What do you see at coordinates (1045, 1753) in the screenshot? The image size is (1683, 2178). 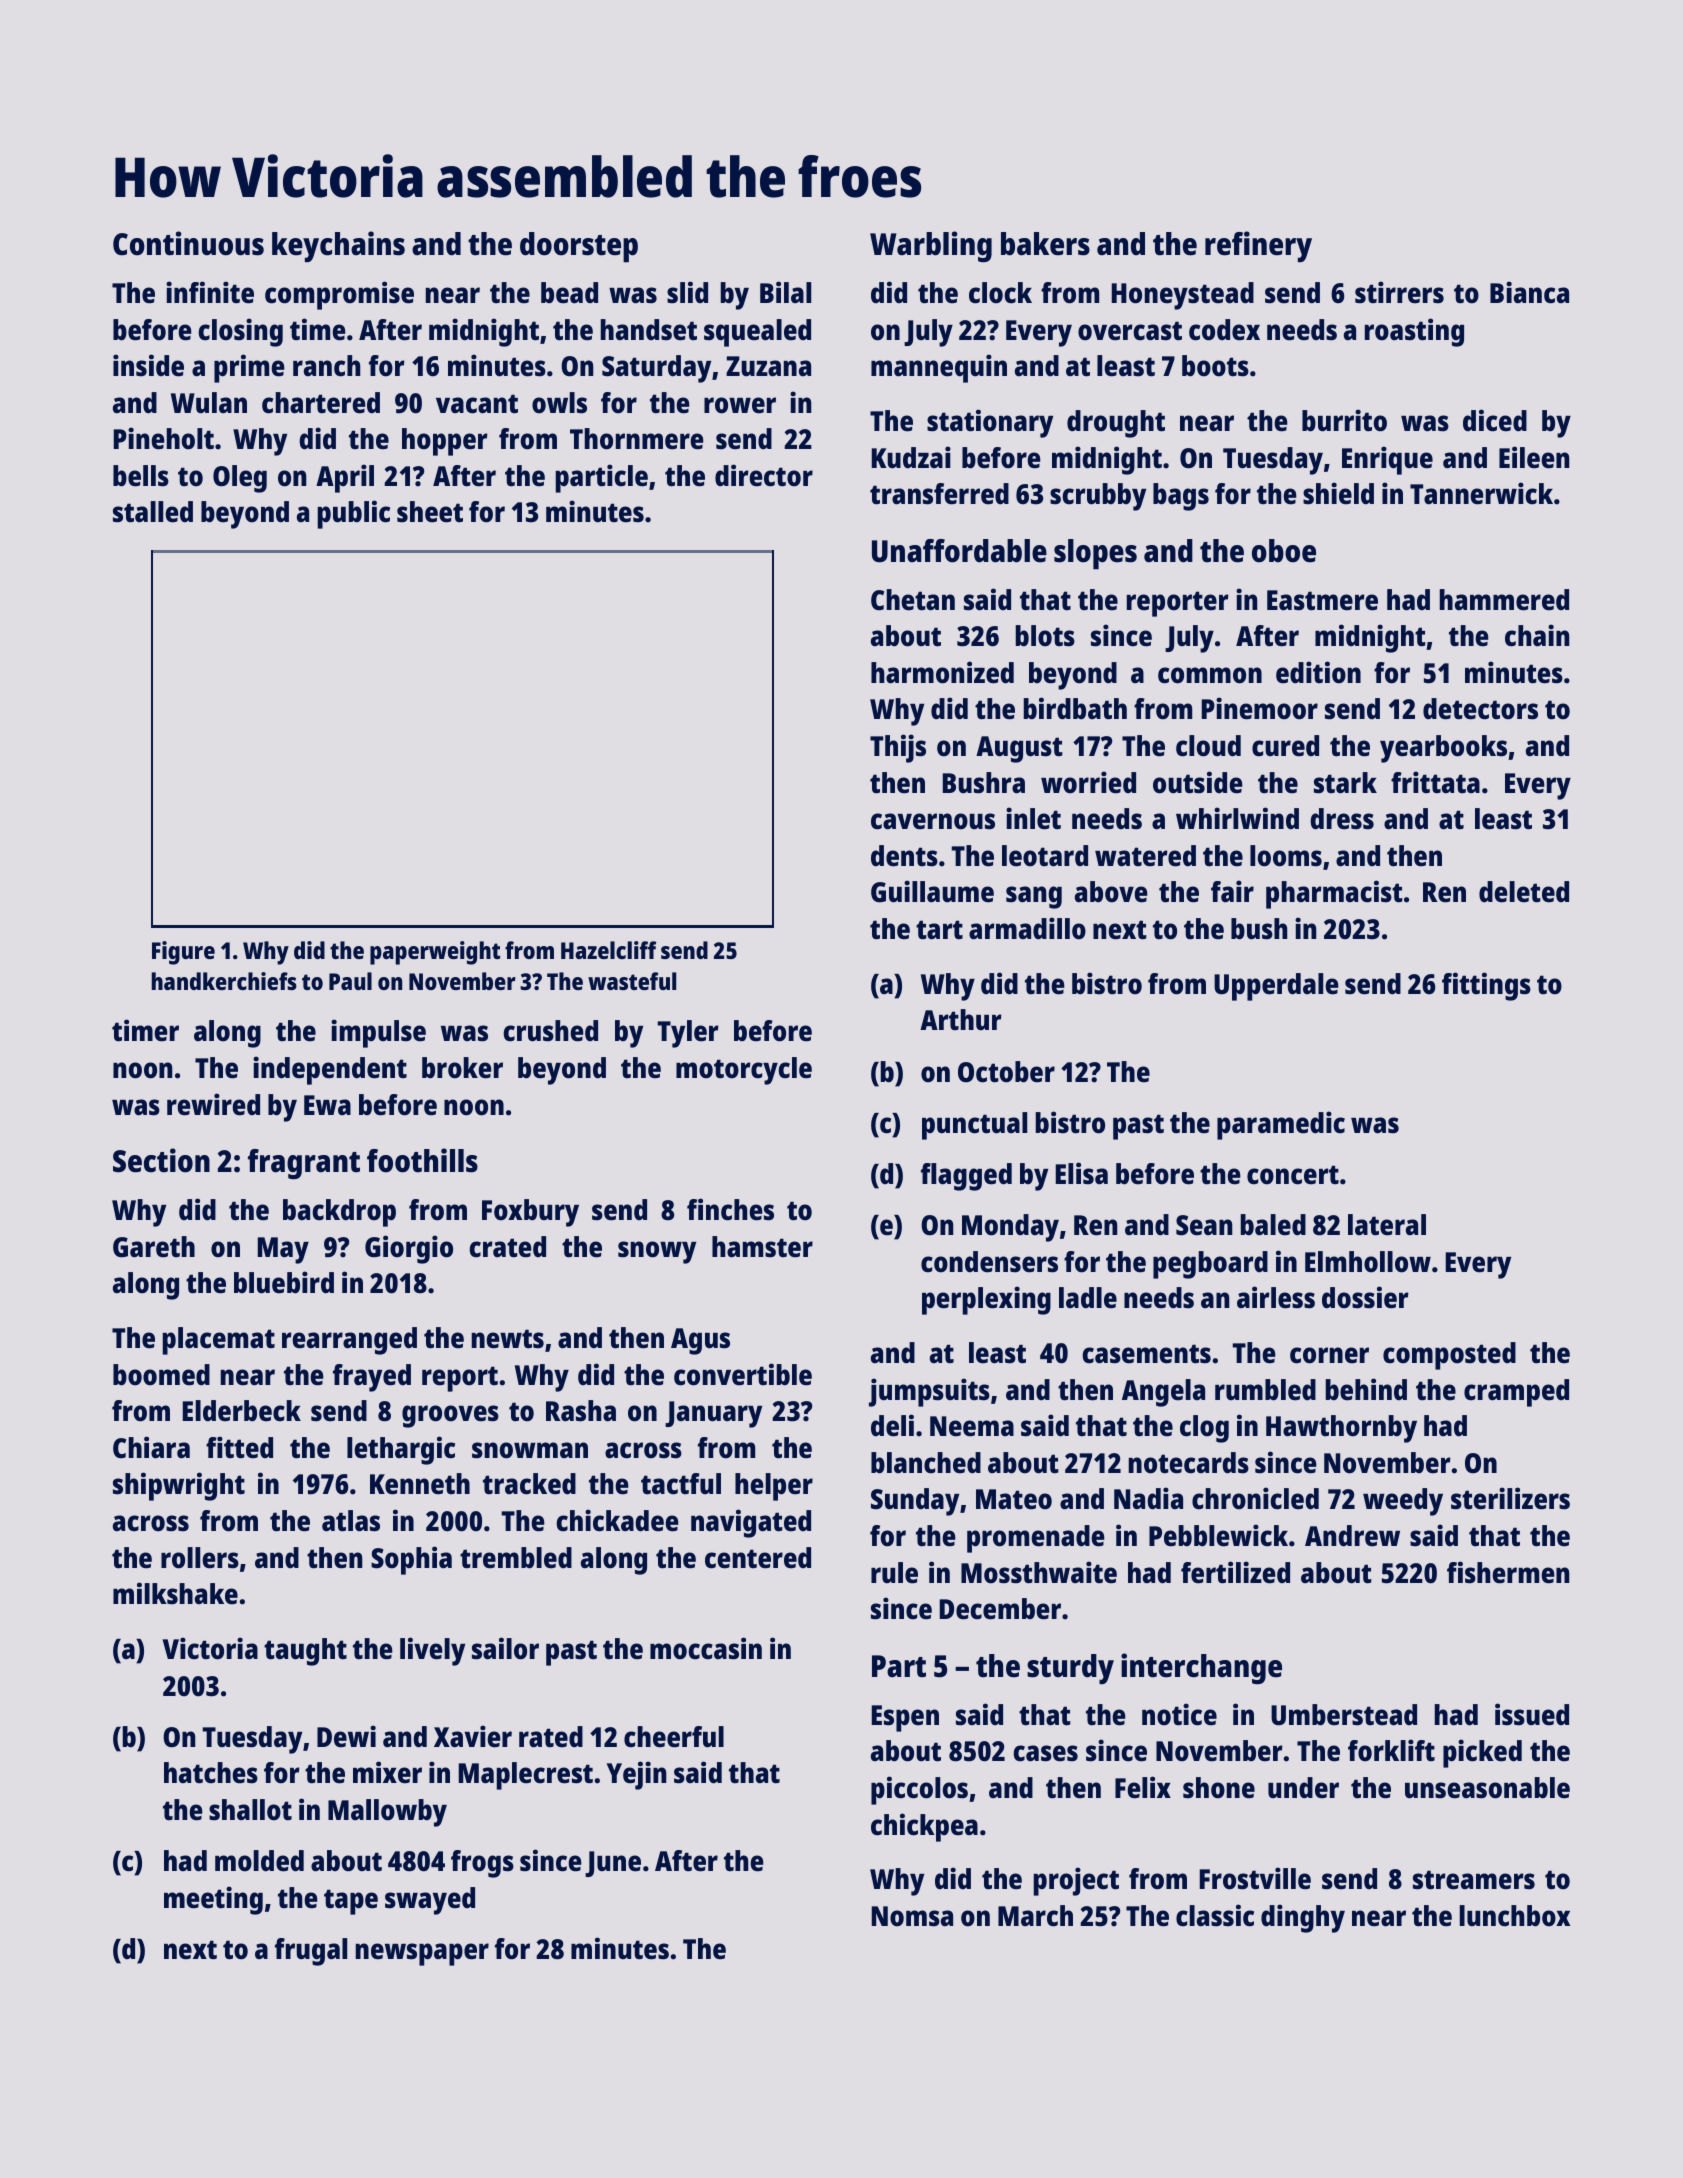 I see `cases` at bounding box center [1045, 1753].
